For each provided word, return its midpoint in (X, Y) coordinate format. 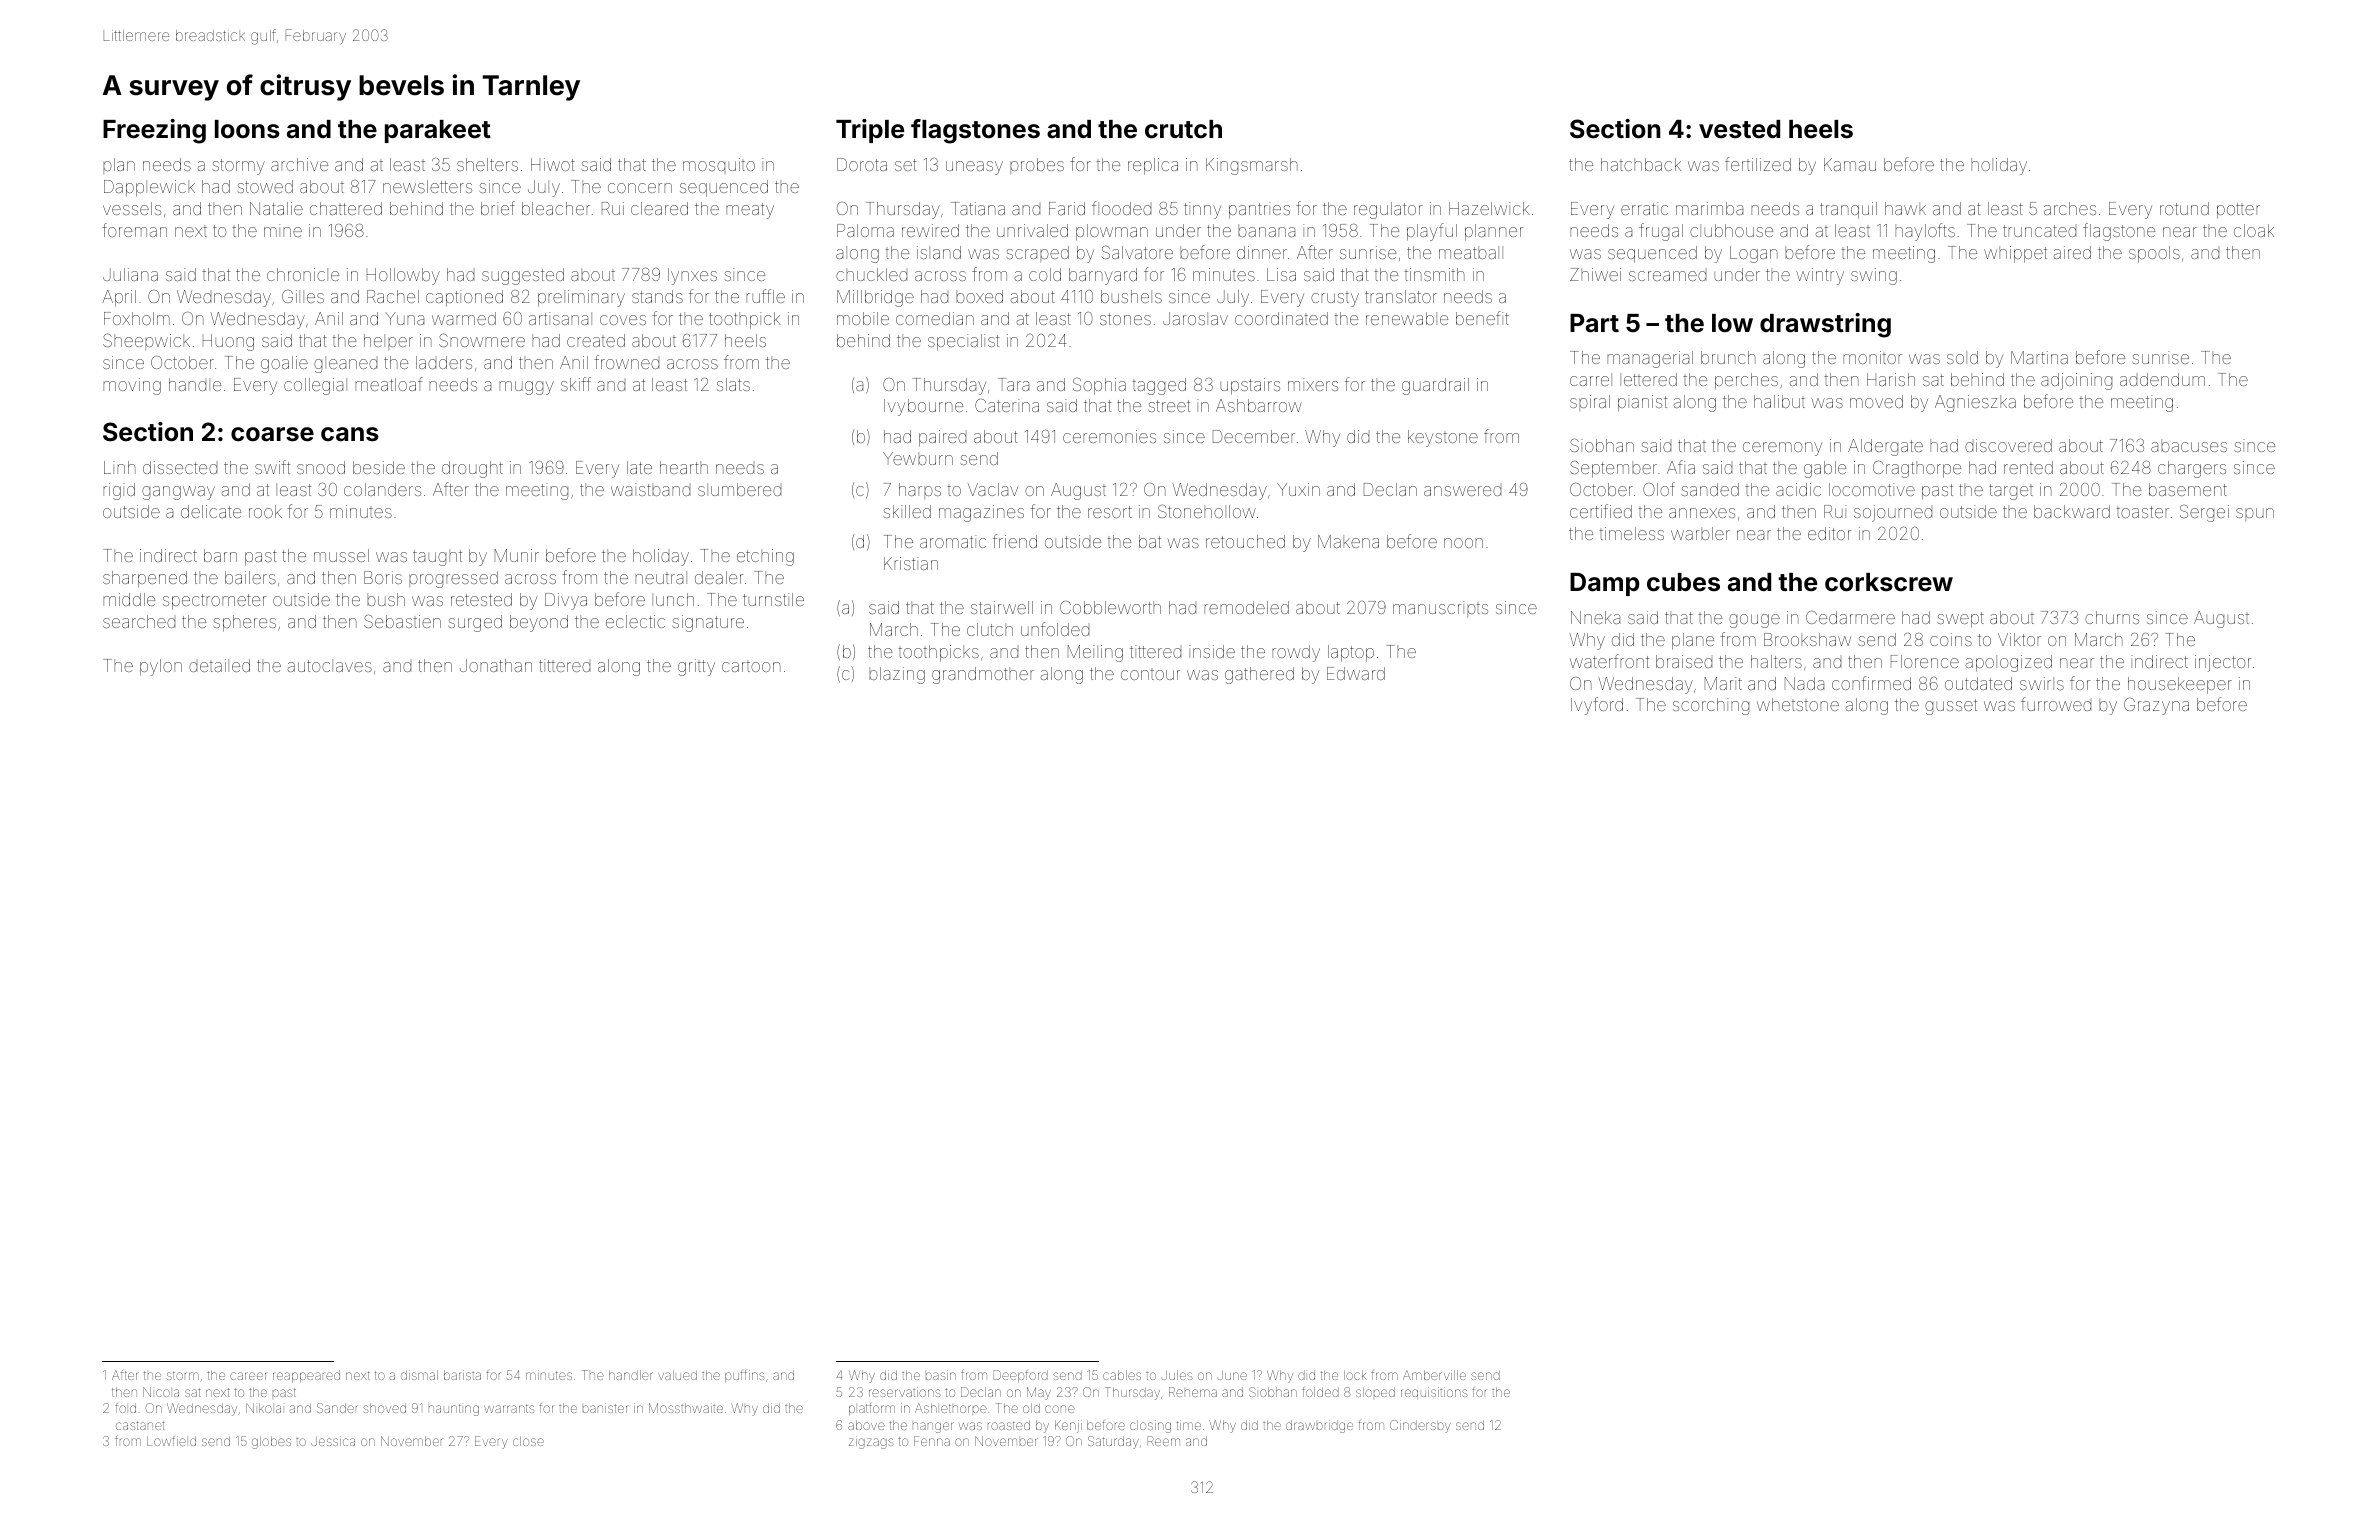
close (528, 1441)
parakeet (438, 131)
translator (1401, 296)
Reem (1164, 1441)
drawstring (1825, 325)
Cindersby (1420, 1426)
